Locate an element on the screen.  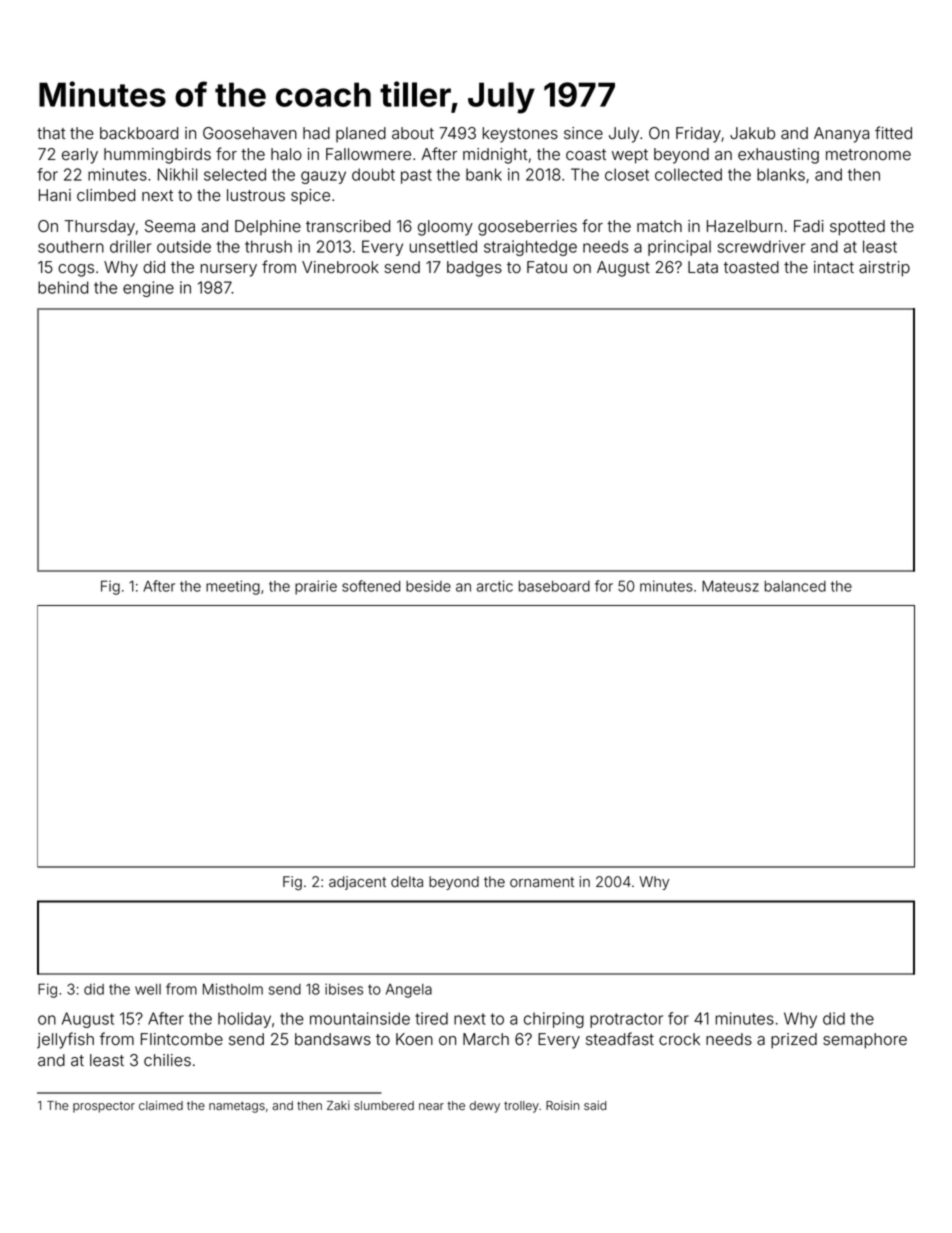
well is located at coordinates (148, 989).
